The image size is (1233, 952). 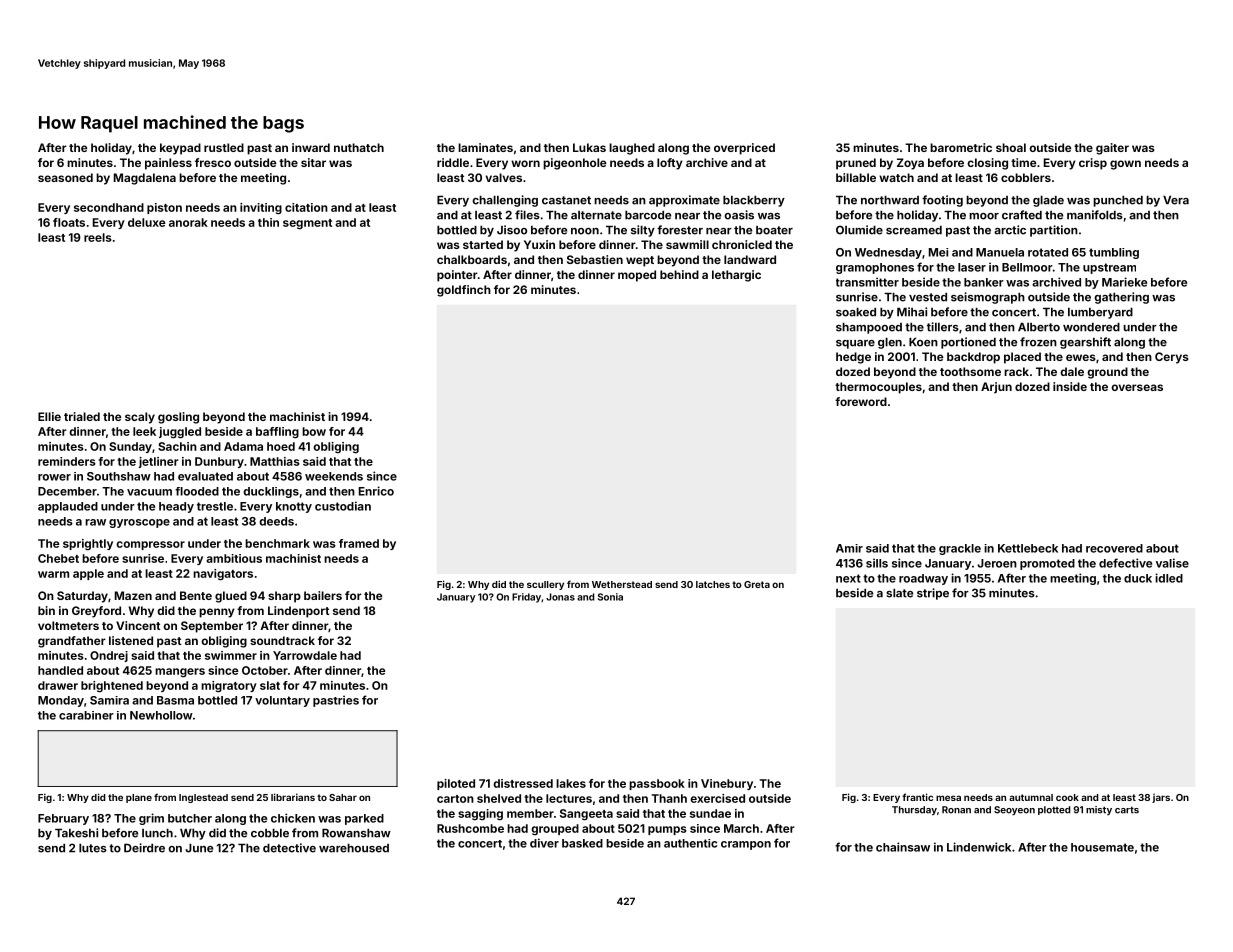 I want to click on Lindenwick, so click(x=979, y=847).
